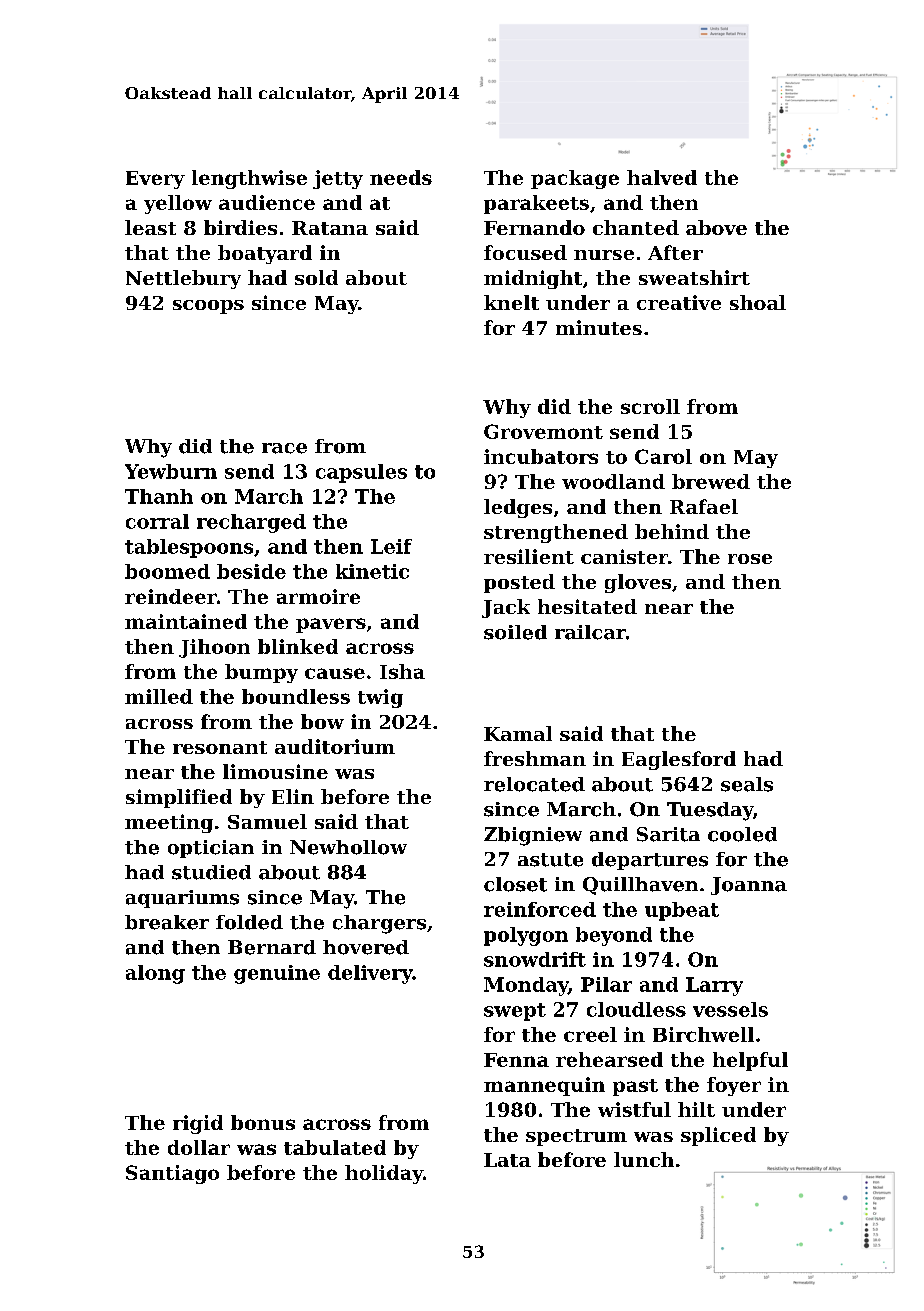 The image size is (924, 1311). What do you see at coordinates (172, 1174) in the page?
I see `Santiago` at bounding box center [172, 1174].
